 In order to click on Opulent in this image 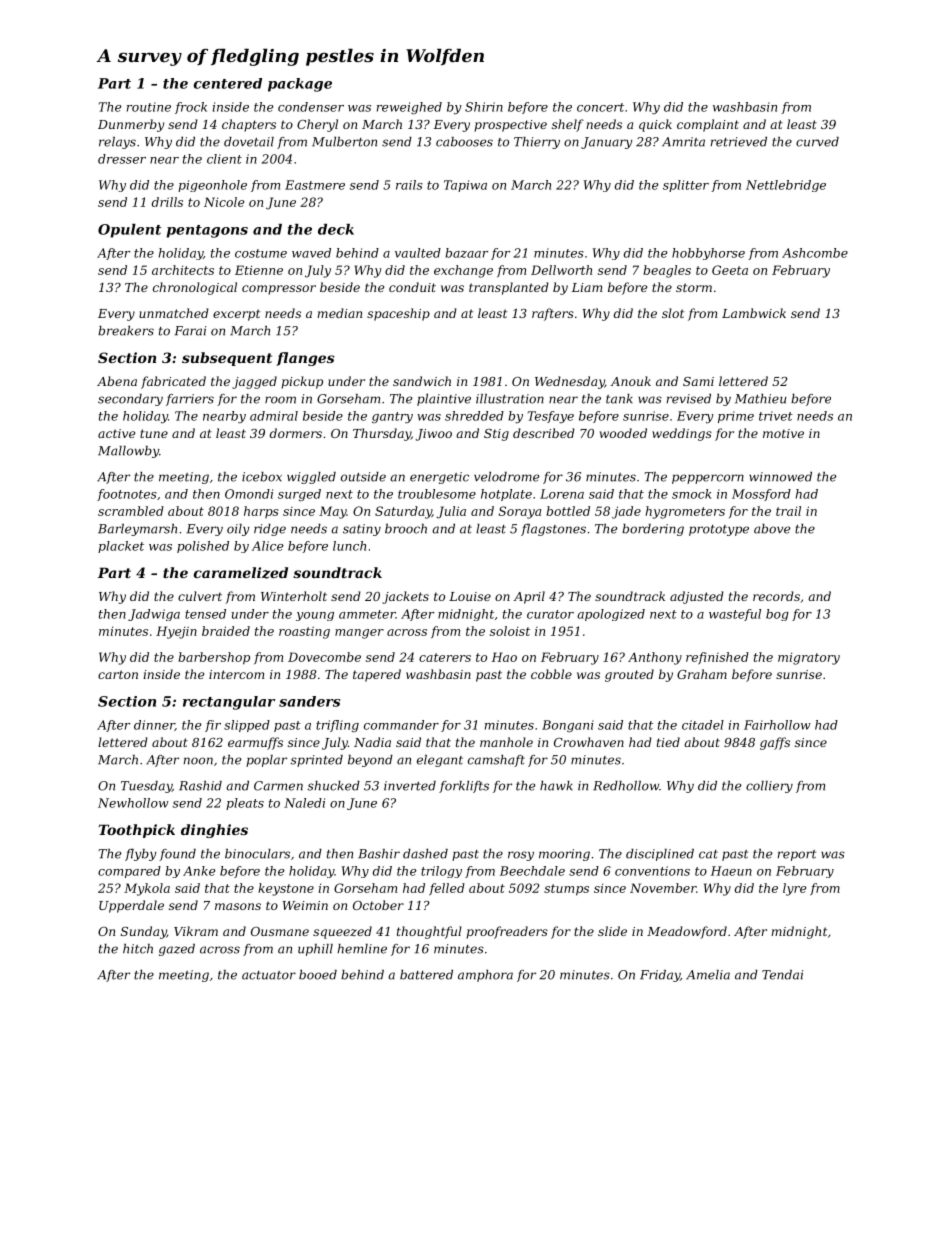, I will do `click(129, 231)`.
